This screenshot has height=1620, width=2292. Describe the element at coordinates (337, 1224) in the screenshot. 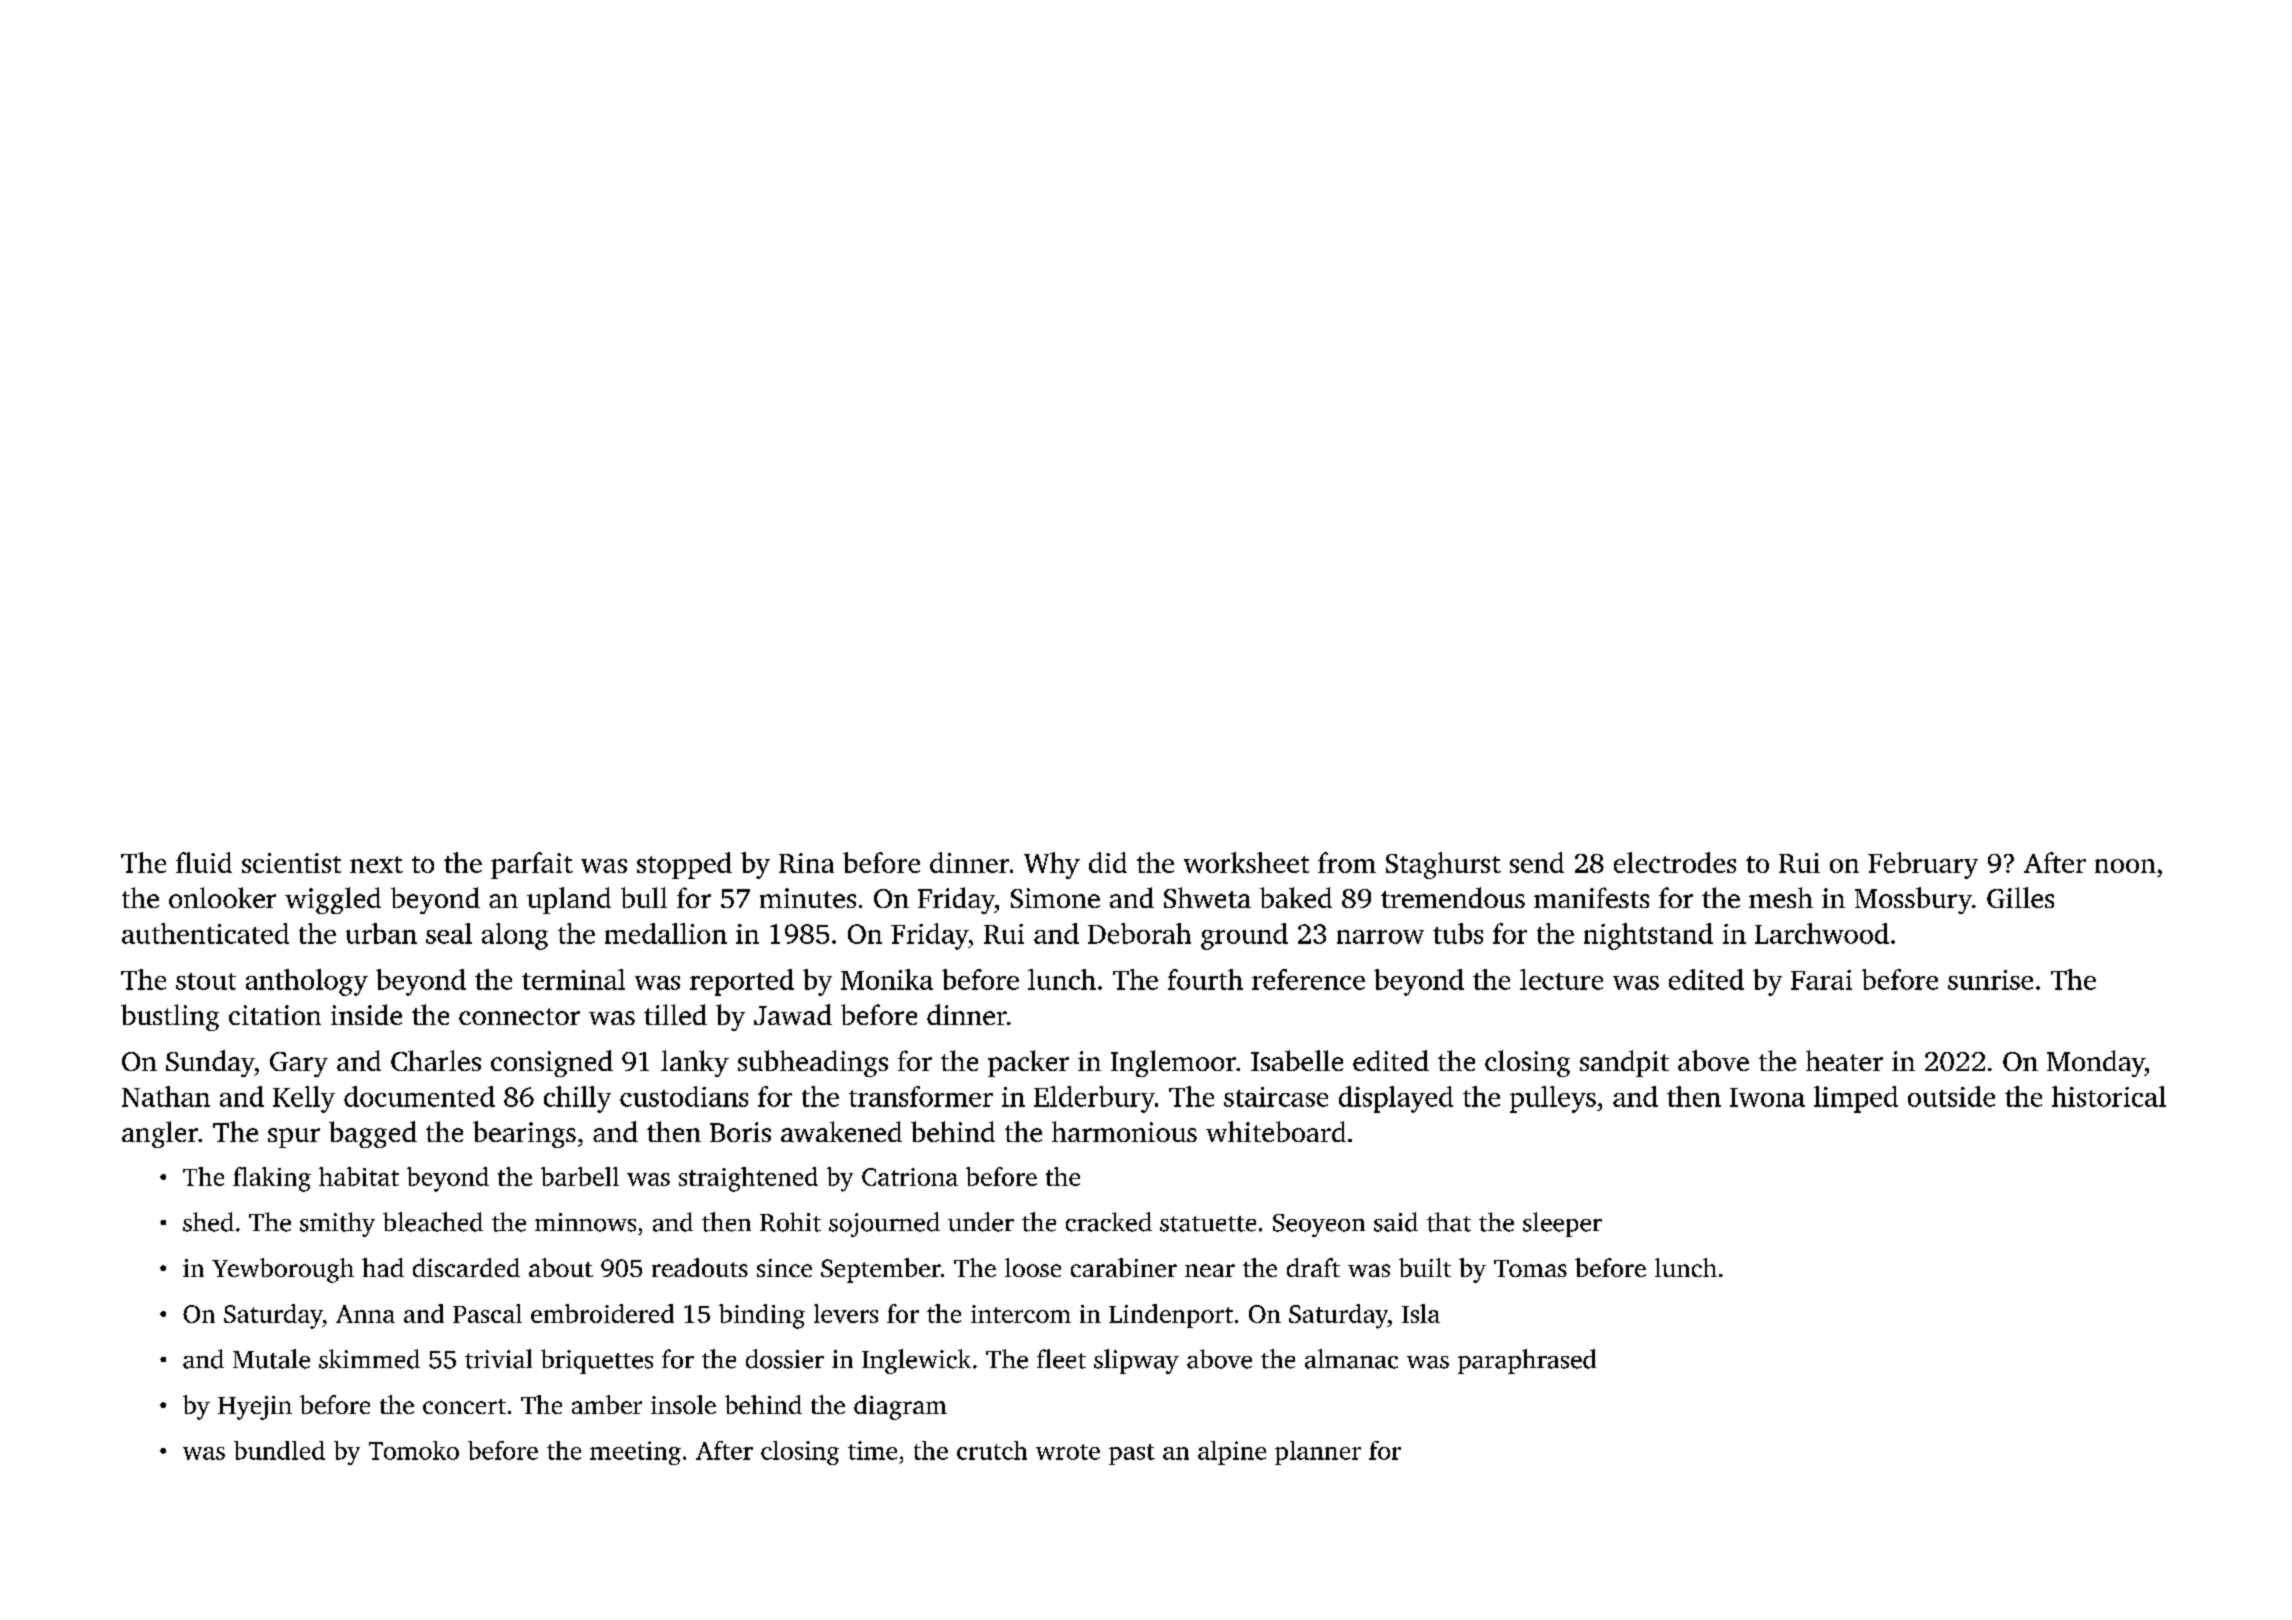

I see `smithy` at that location.
